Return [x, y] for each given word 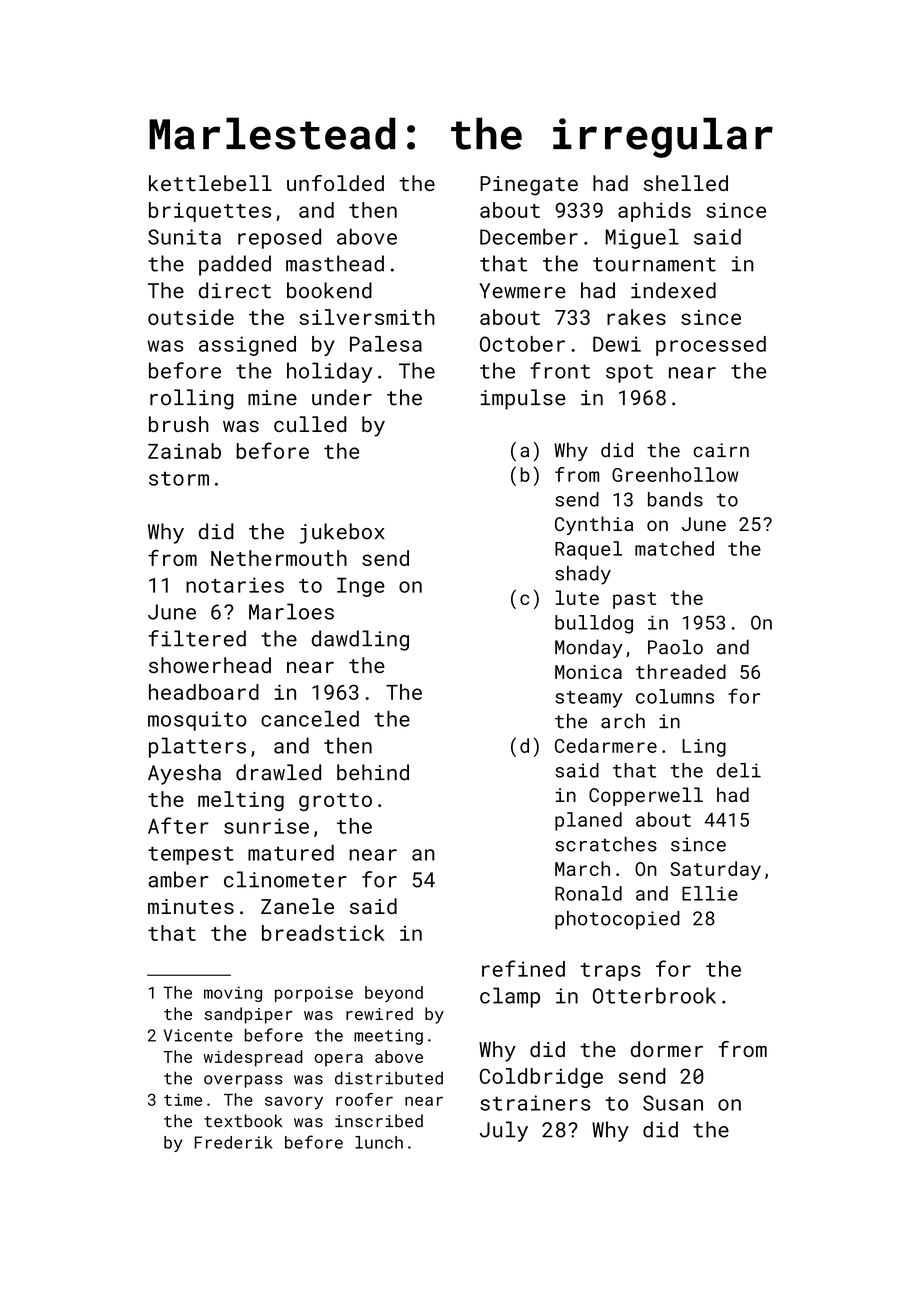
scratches [606, 844]
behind [373, 772]
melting [241, 801]
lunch [379, 1142]
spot [629, 373]
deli [739, 770]
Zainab [184, 451]
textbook [243, 1121]
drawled [278, 772]
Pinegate [529, 186]
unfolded [335, 183]
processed [711, 346]
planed [588, 821]
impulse [523, 399]
